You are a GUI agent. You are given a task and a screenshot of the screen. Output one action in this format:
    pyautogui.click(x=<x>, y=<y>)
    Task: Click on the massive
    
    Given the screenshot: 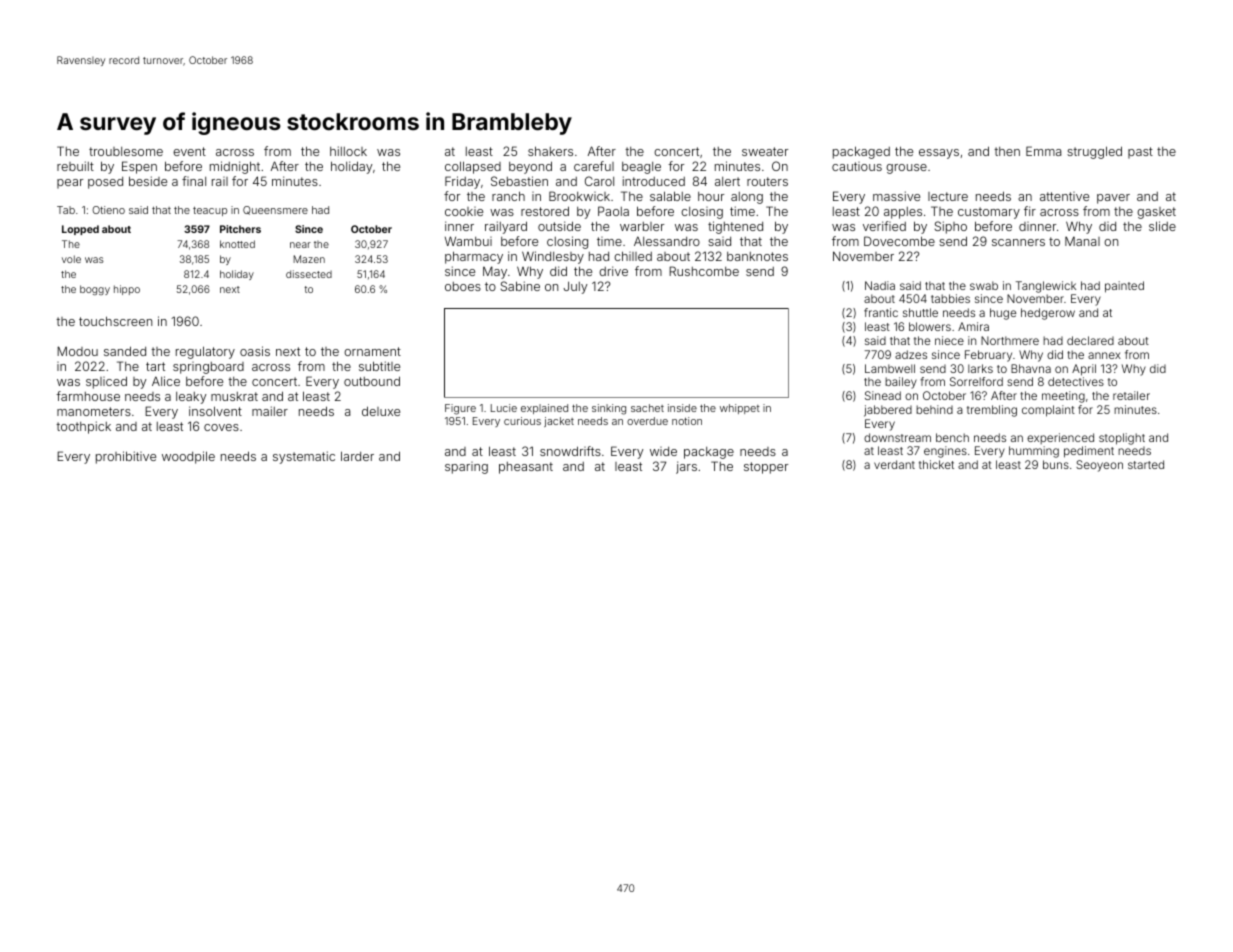 What is the action you would take?
    pyautogui.click(x=896, y=196)
